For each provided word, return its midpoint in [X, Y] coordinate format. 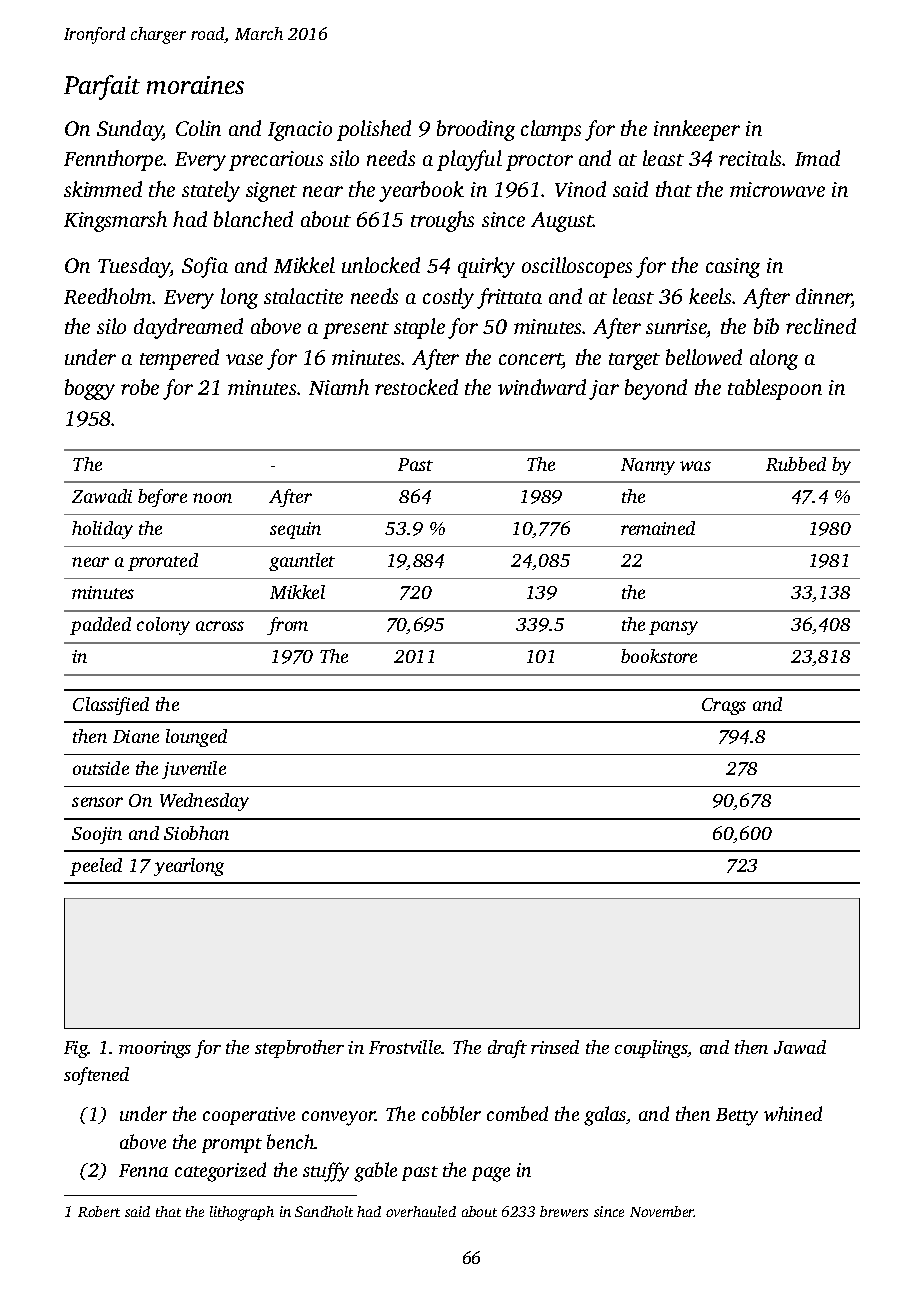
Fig [76, 1049]
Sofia [205, 267]
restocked [416, 387]
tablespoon [775, 389]
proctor [539, 162]
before [162, 498]
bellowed [704, 357]
